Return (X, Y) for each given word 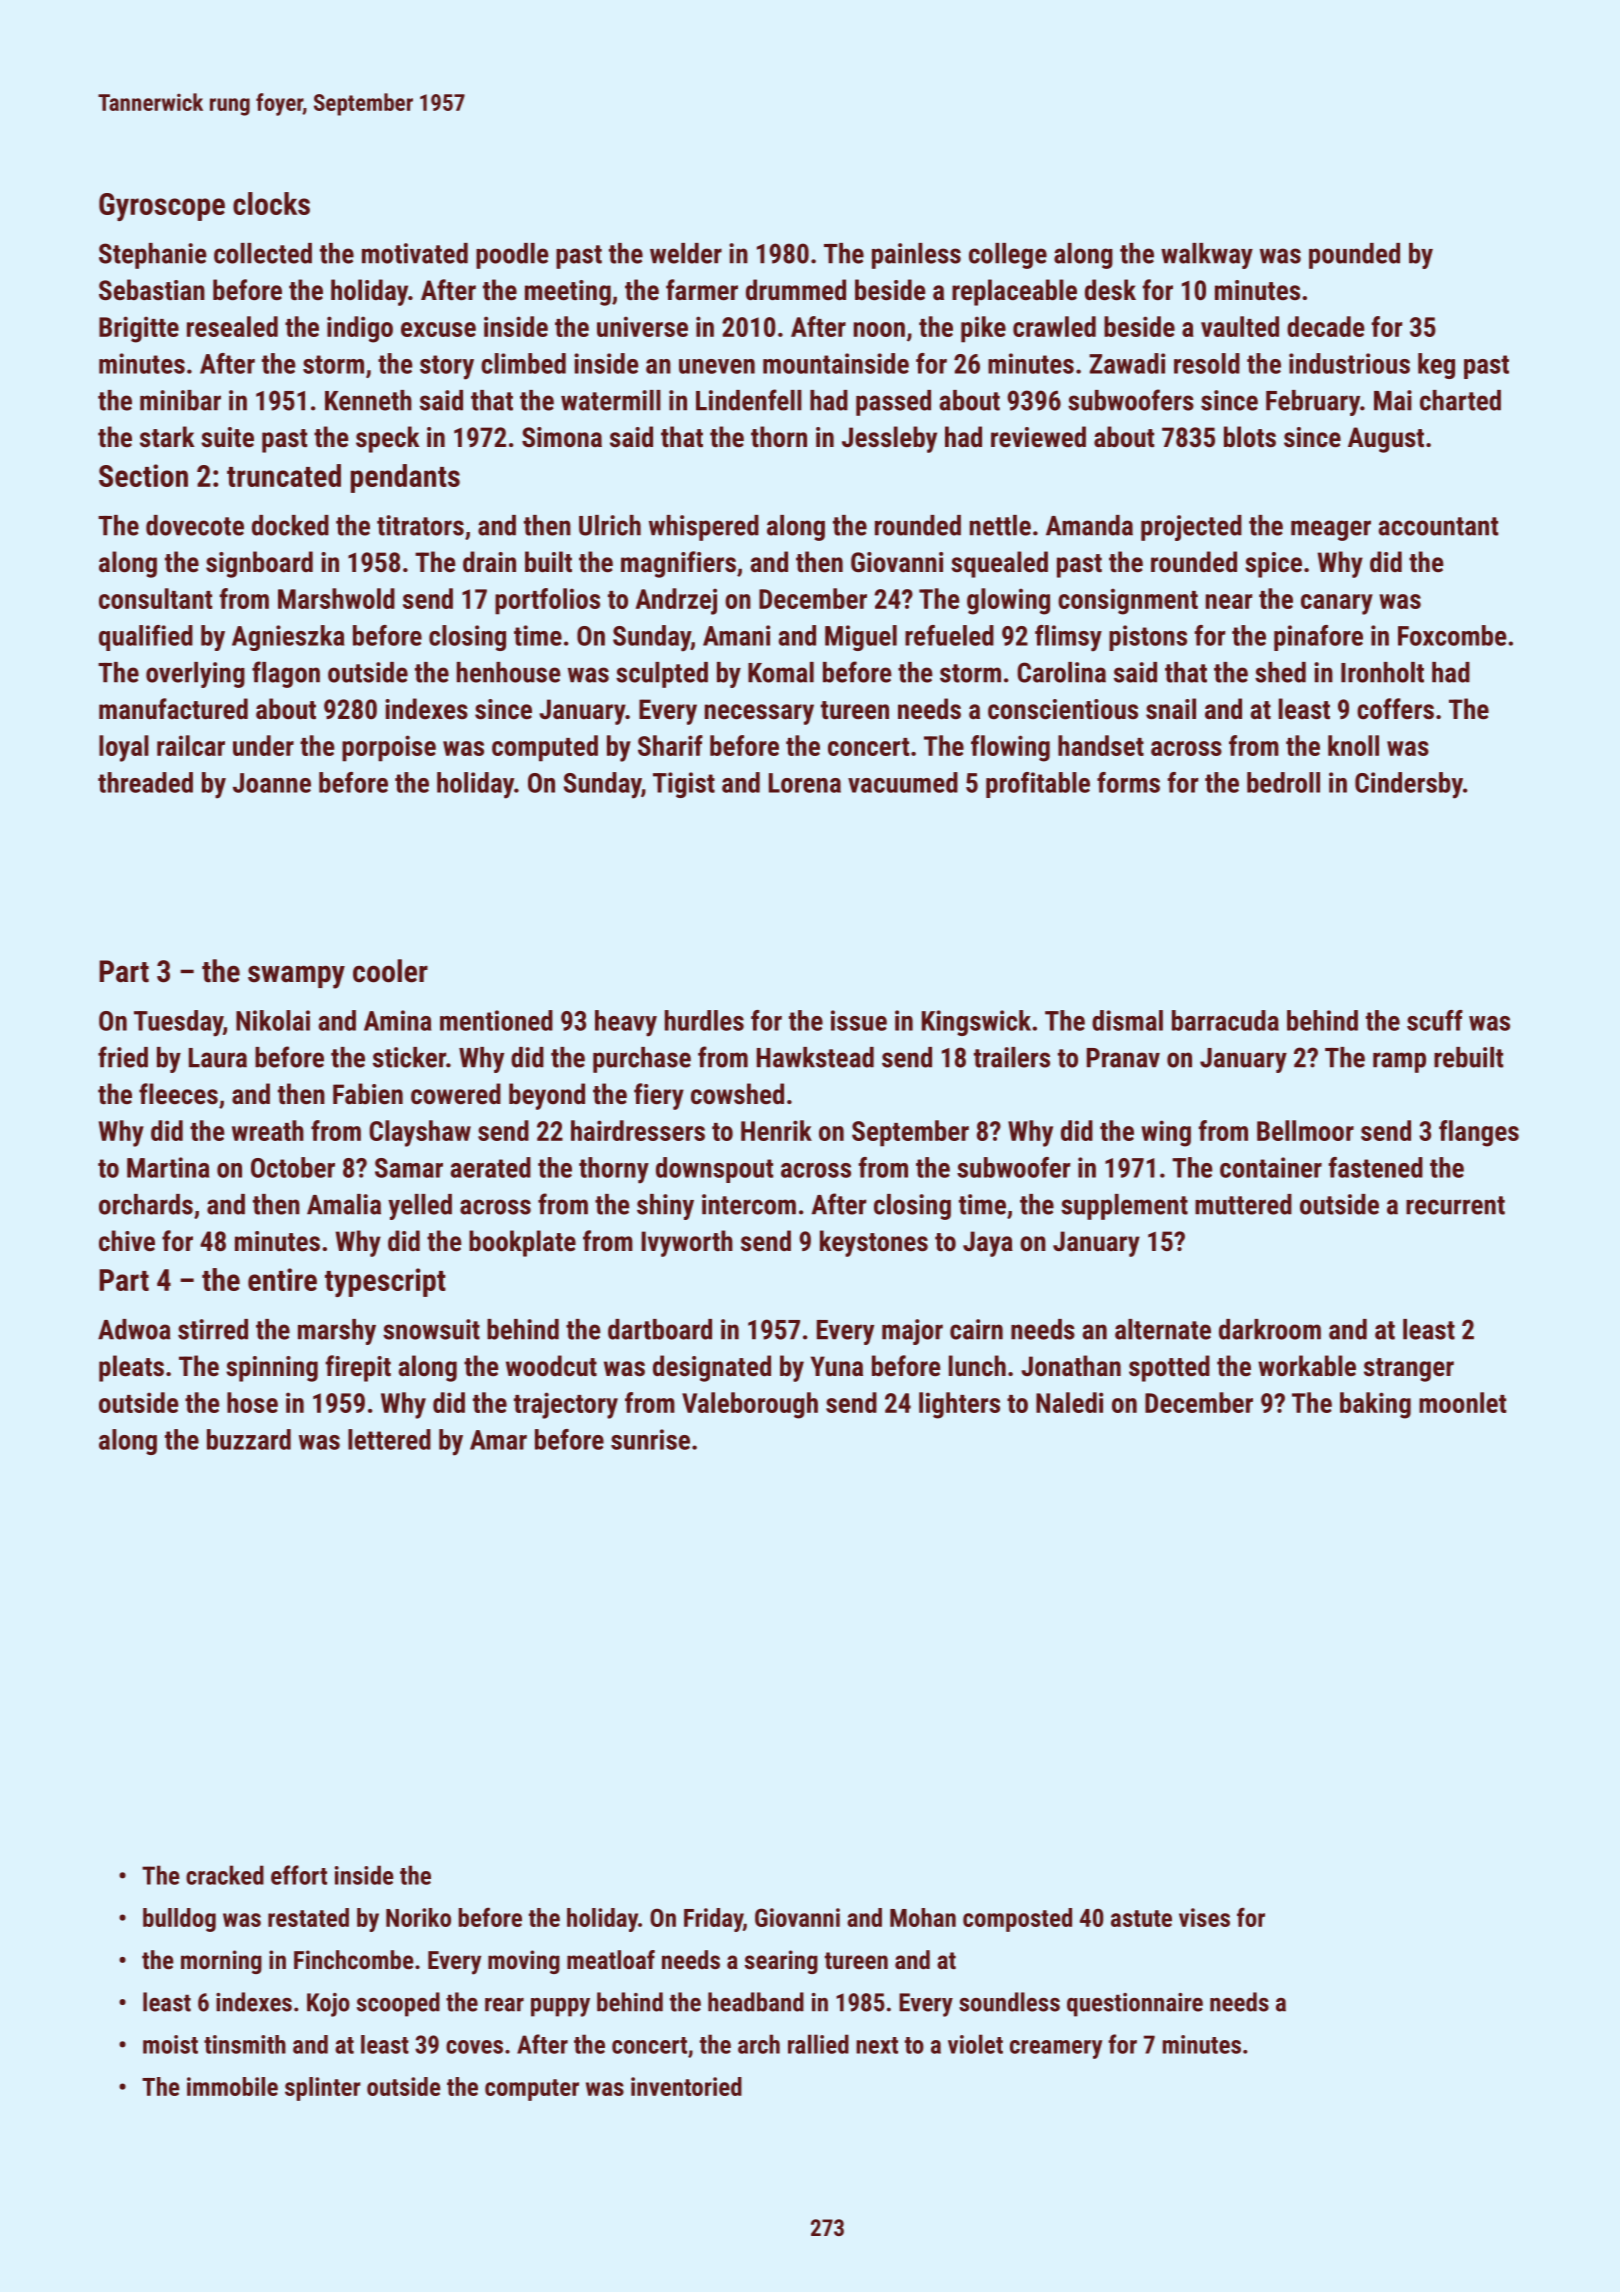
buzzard (249, 1439)
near (1229, 601)
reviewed (1038, 437)
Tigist (684, 785)
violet (975, 2044)
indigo (360, 329)
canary (1337, 604)
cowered (456, 1094)
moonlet (1462, 1402)
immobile (232, 2086)
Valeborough (750, 1405)
